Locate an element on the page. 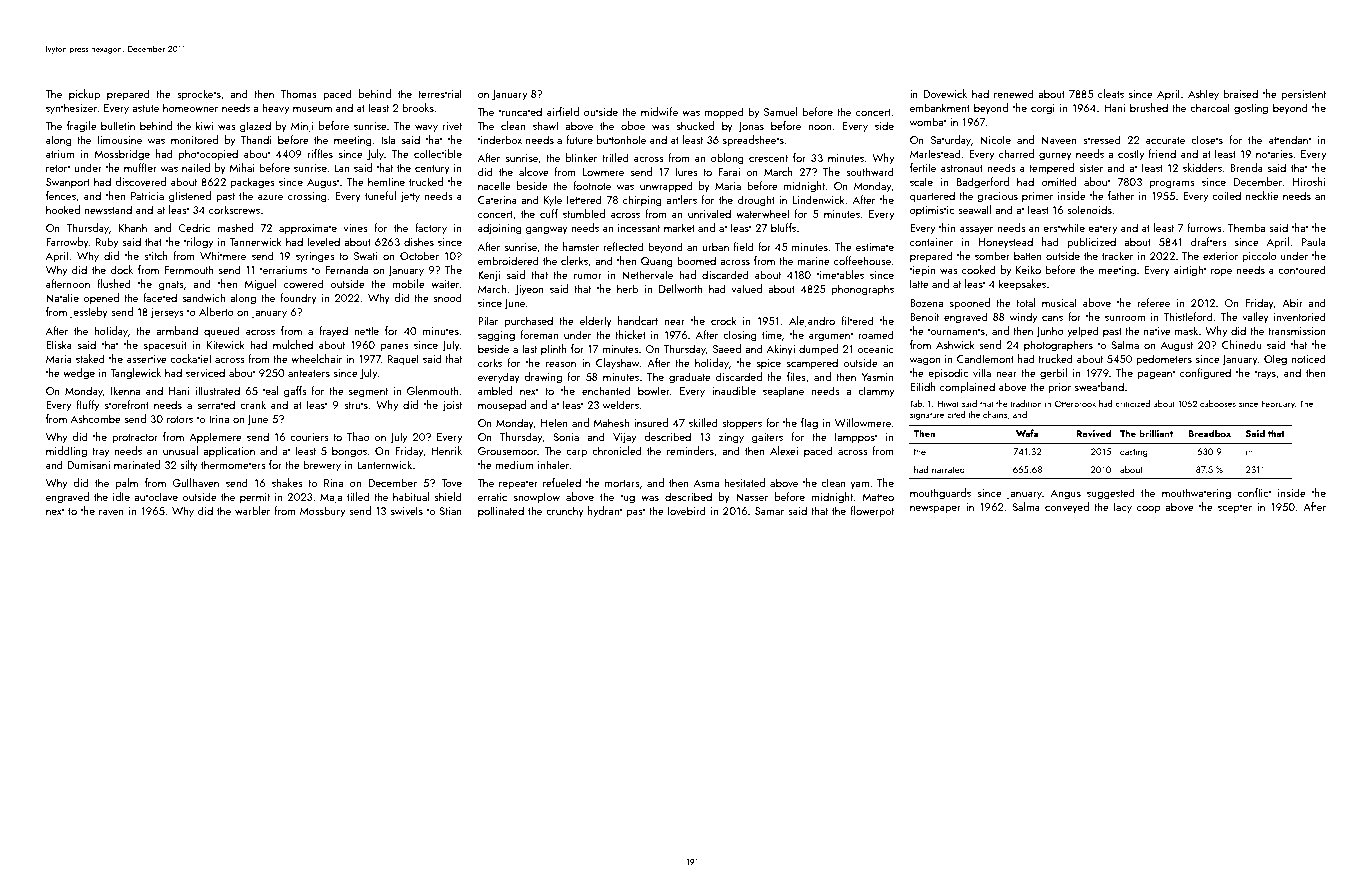  February is located at coordinates (1278, 404).
